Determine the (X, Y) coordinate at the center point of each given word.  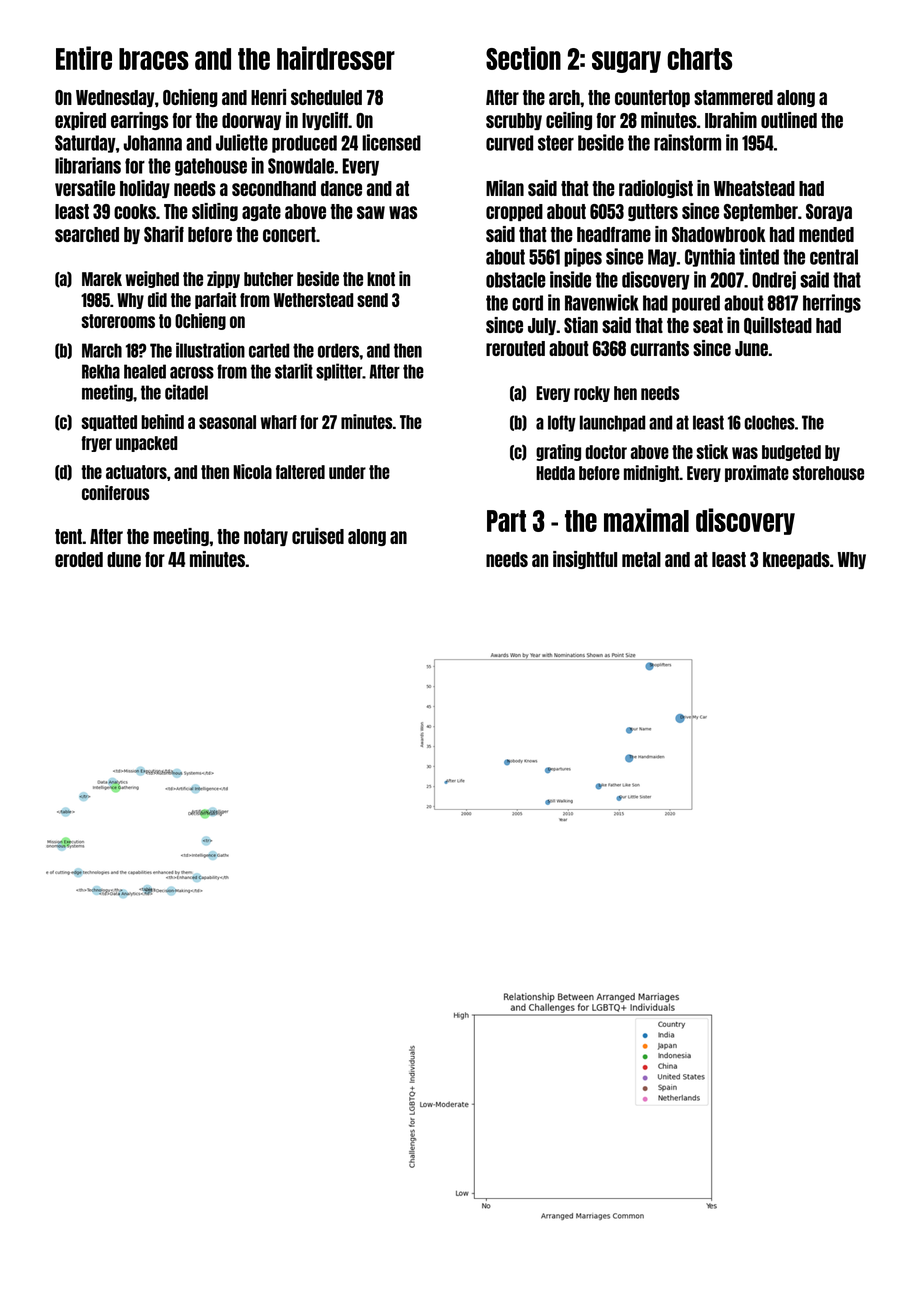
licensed (391, 142)
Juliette (242, 142)
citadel (186, 392)
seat (708, 325)
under (347, 472)
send (372, 300)
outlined (789, 120)
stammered (733, 97)
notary (266, 537)
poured (696, 304)
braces (154, 59)
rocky (592, 394)
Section (523, 58)
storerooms (118, 321)
